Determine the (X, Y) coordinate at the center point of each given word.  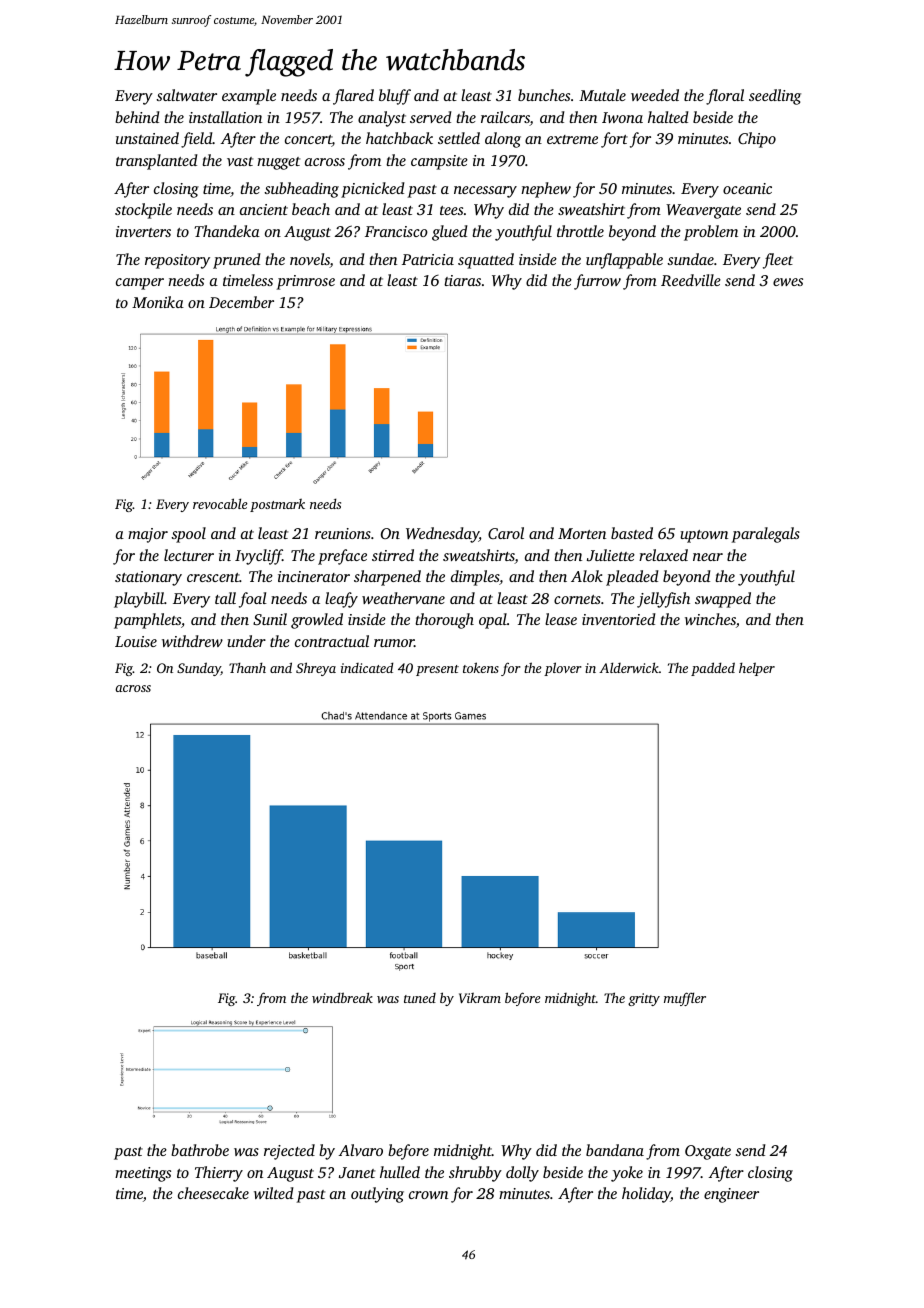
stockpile (143, 211)
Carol (506, 533)
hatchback (399, 138)
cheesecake (213, 1193)
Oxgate (708, 1152)
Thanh (247, 667)
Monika (158, 302)
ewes (788, 282)
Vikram (480, 998)
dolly (522, 1174)
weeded (655, 95)
